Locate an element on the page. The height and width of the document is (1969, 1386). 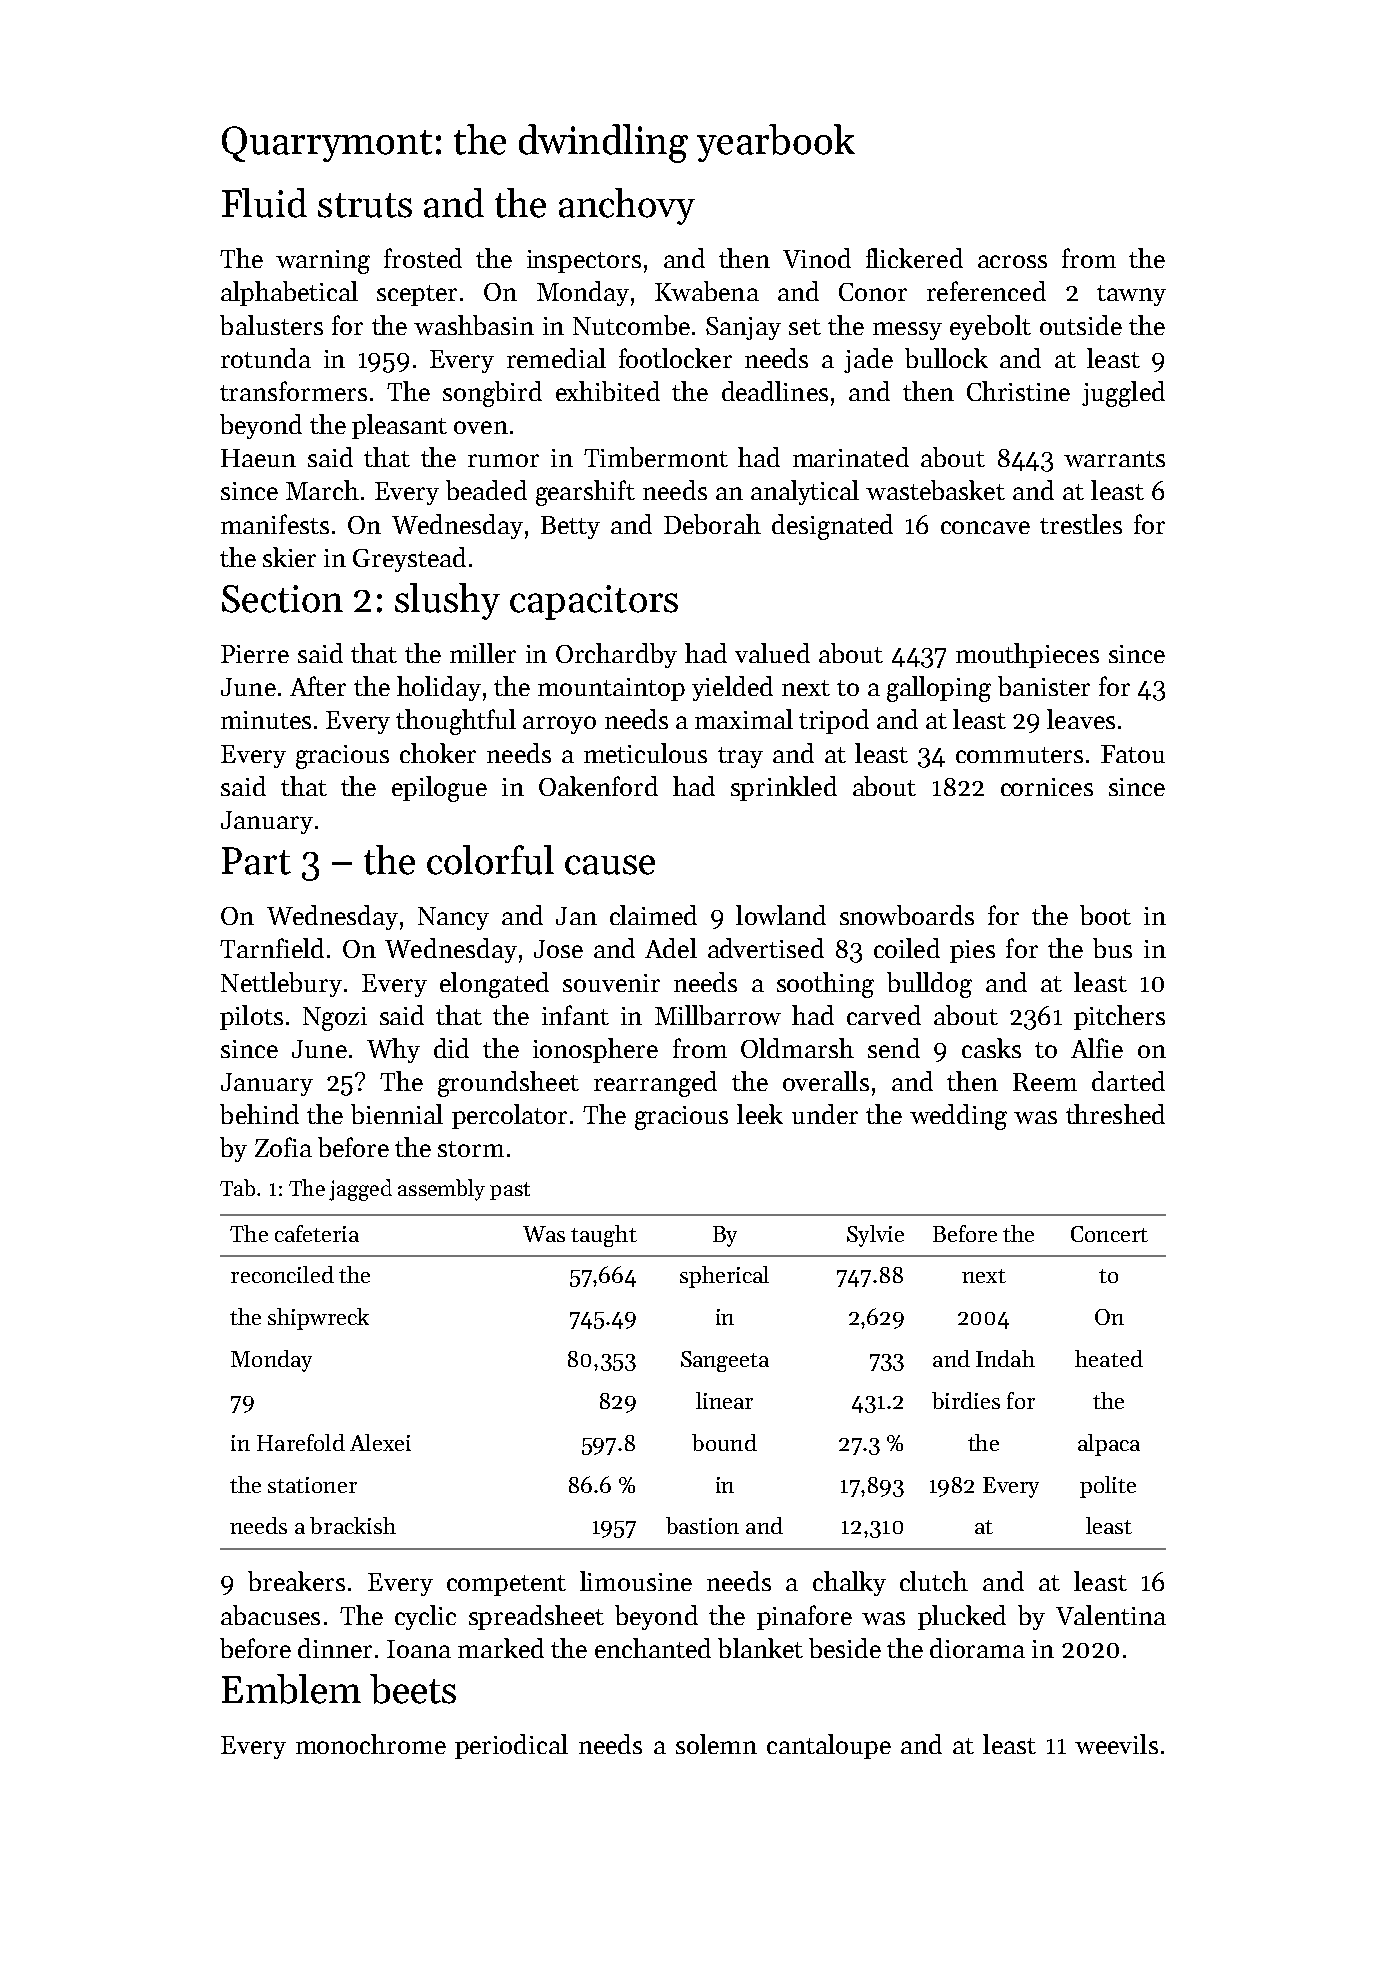
Emblem is located at coordinates (291, 1689).
